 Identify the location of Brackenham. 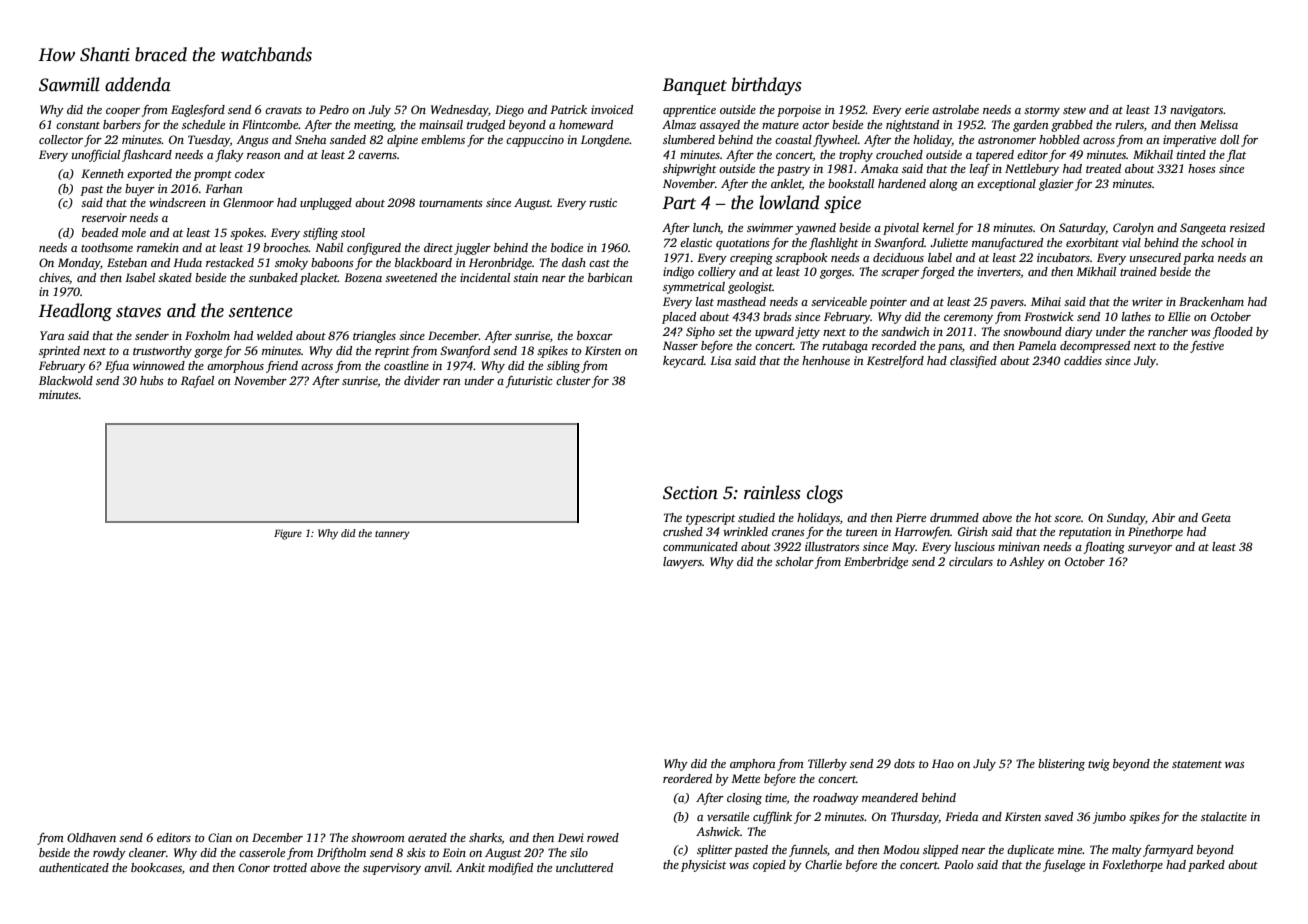
(1211, 301).
